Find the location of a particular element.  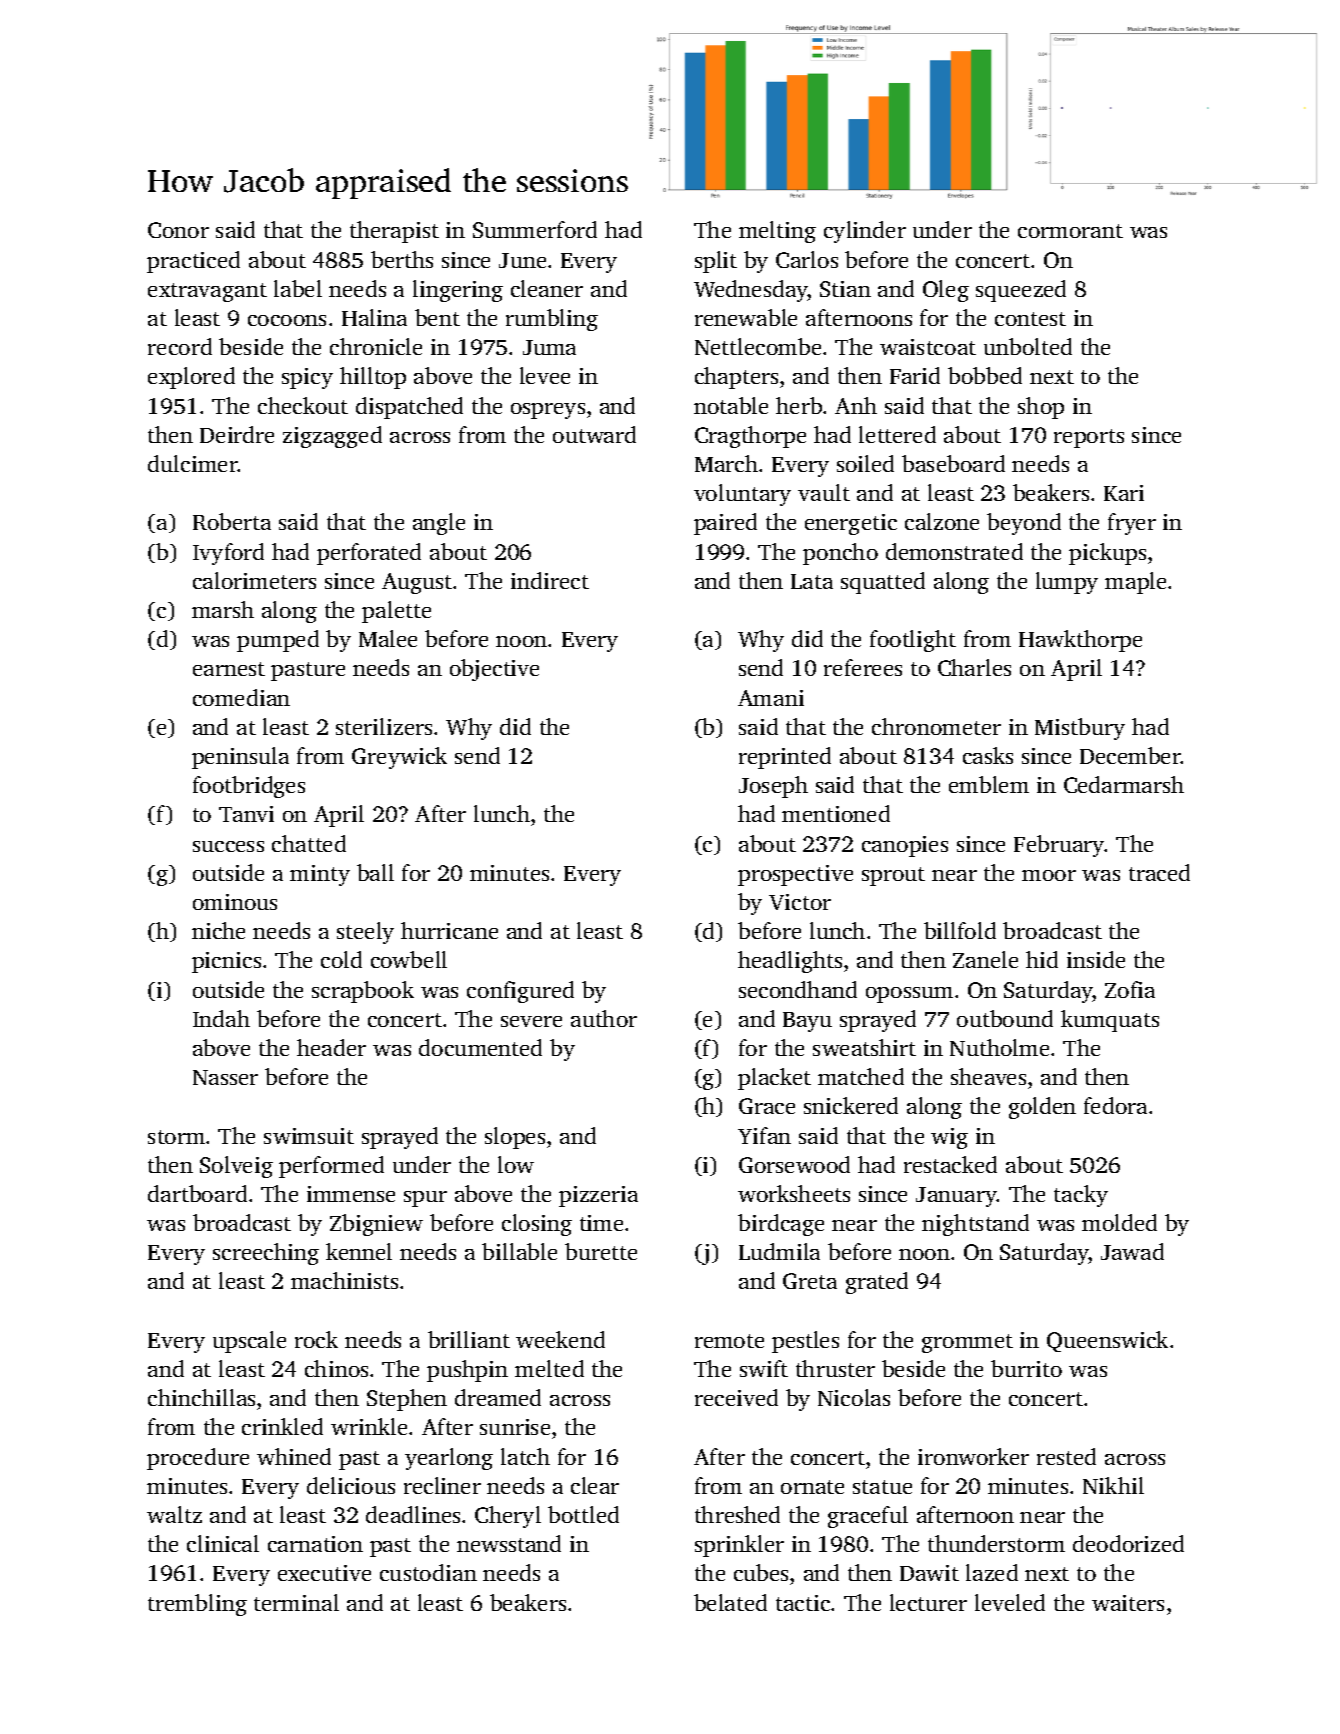

trembling is located at coordinates (197, 1605).
